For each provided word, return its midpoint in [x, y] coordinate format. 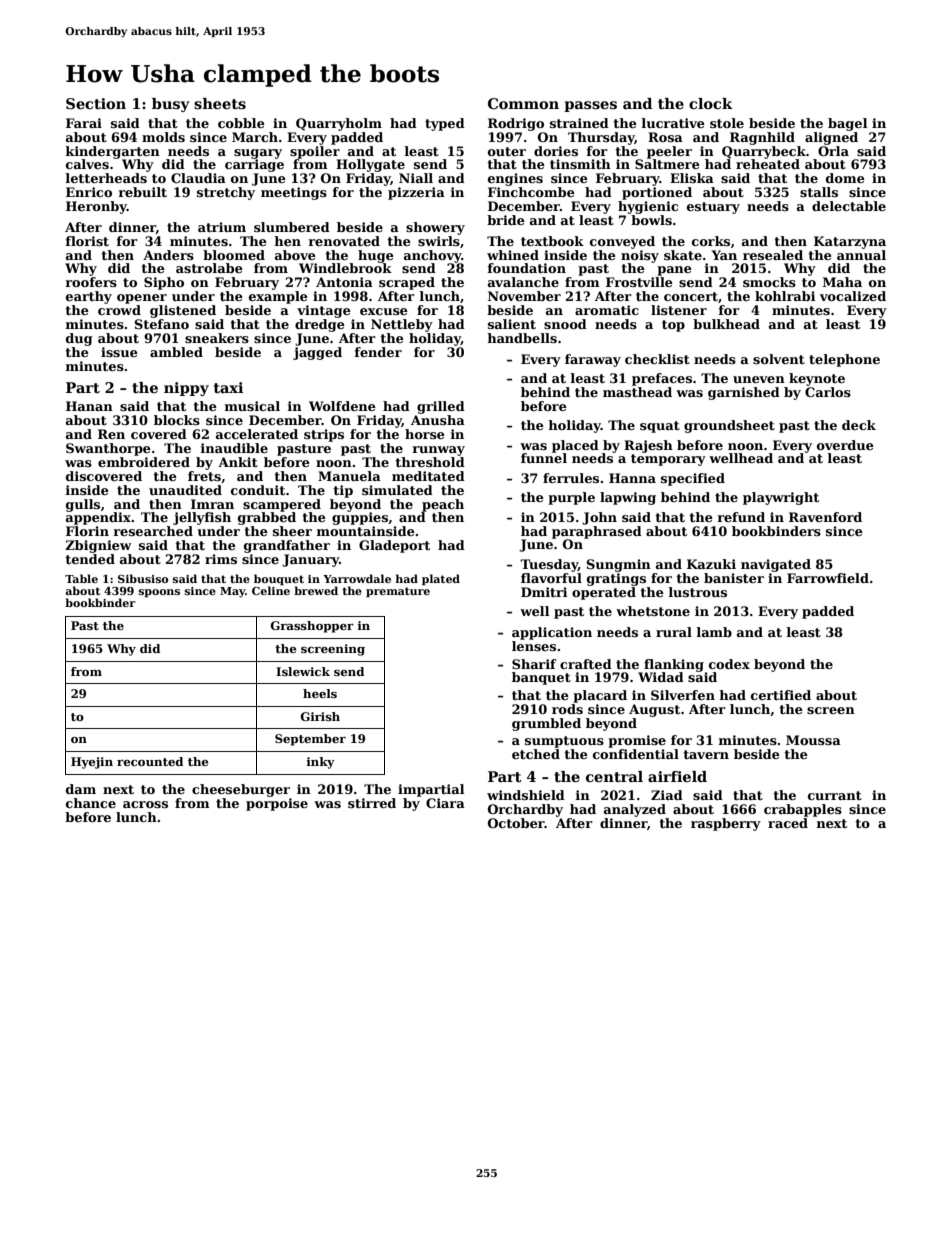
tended [90, 559]
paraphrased [597, 532]
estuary [713, 208]
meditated [428, 476]
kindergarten [113, 152]
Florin [87, 531]
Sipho [164, 283]
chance [91, 803]
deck [859, 425]
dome [845, 178]
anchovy [433, 256]
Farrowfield [828, 578]
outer [507, 151]
